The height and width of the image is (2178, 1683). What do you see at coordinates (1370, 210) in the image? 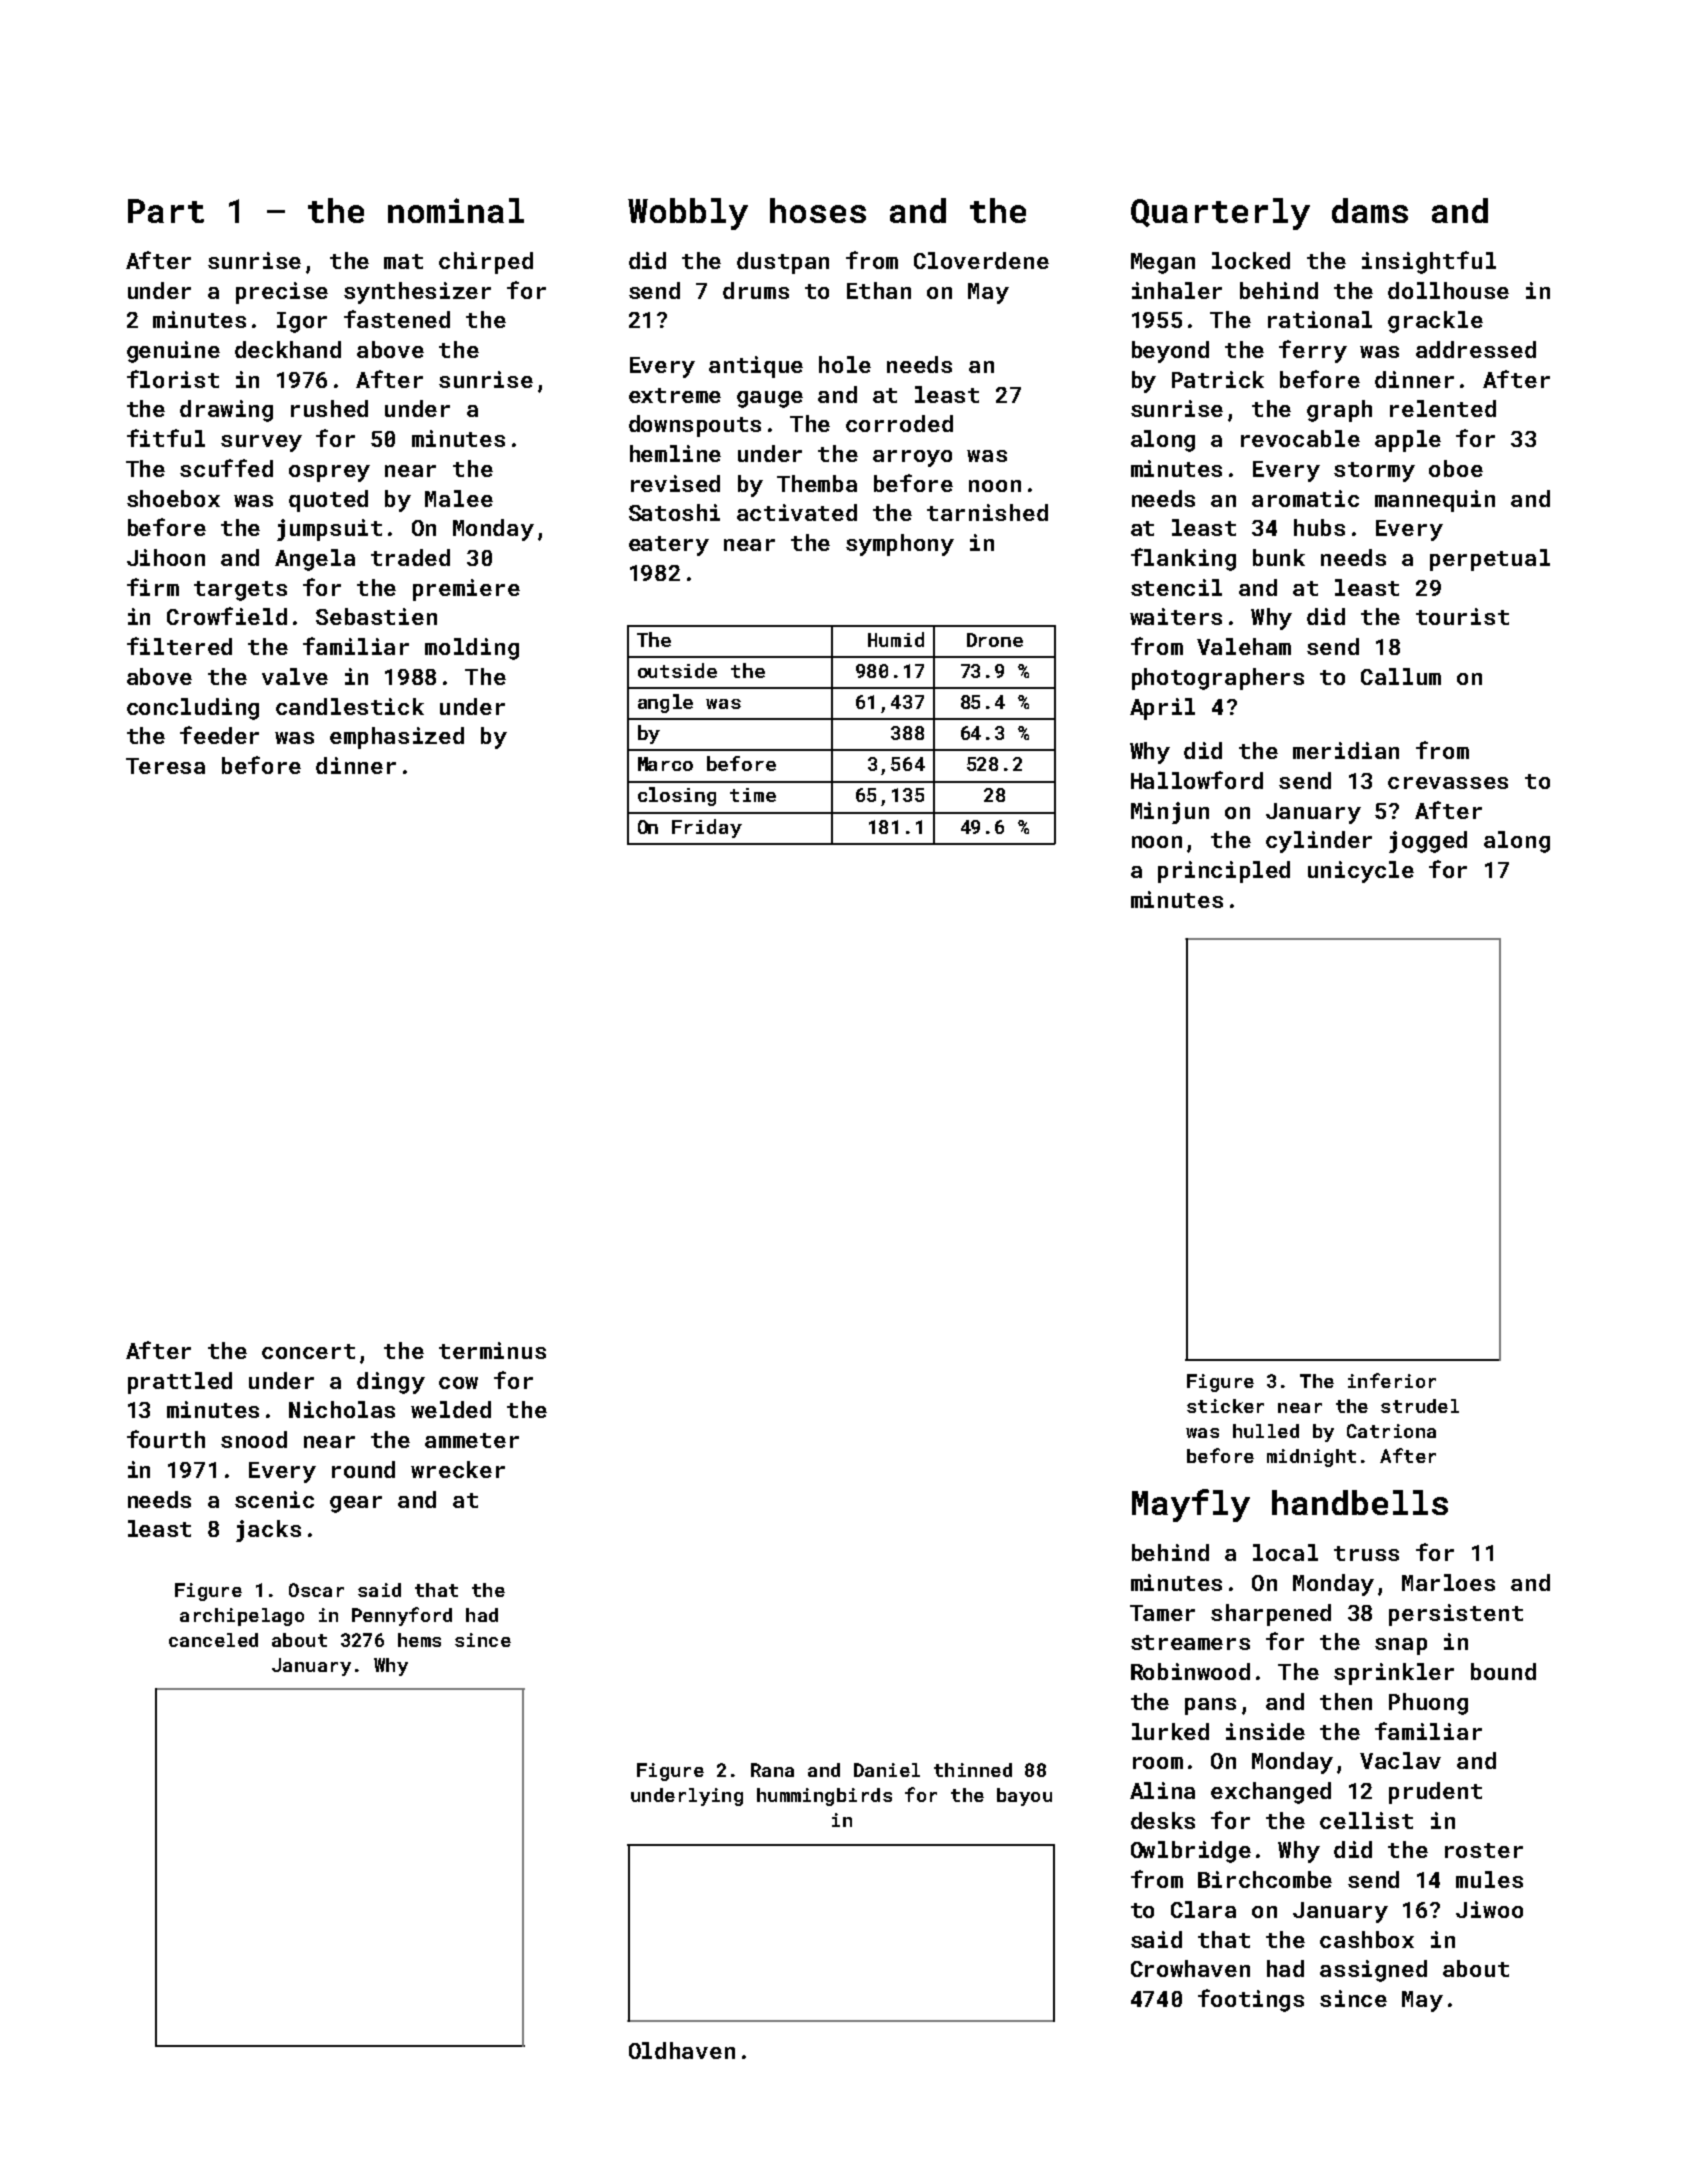
I see `dams` at bounding box center [1370, 210].
